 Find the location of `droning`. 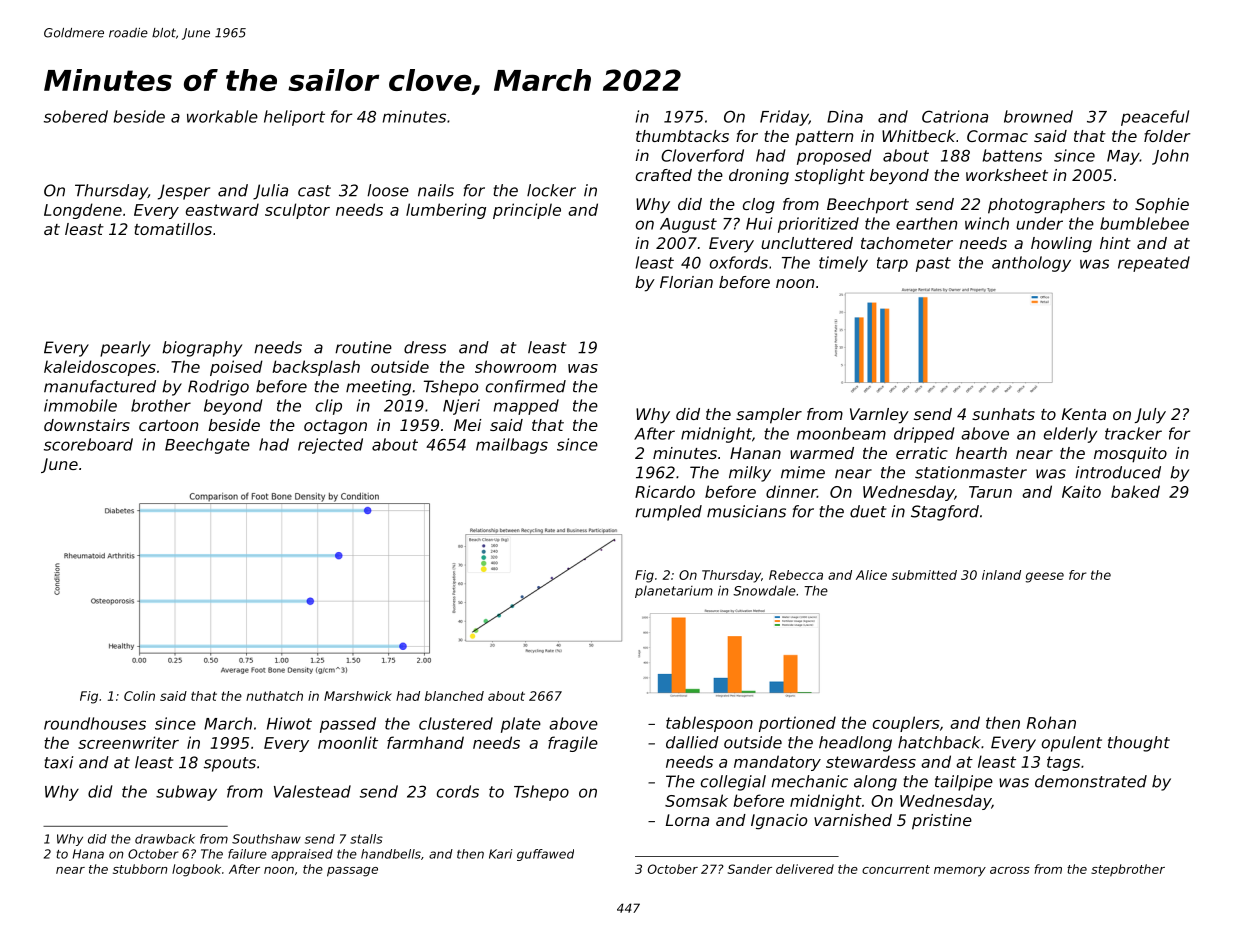

droning is located at coordinates (759, 177).
